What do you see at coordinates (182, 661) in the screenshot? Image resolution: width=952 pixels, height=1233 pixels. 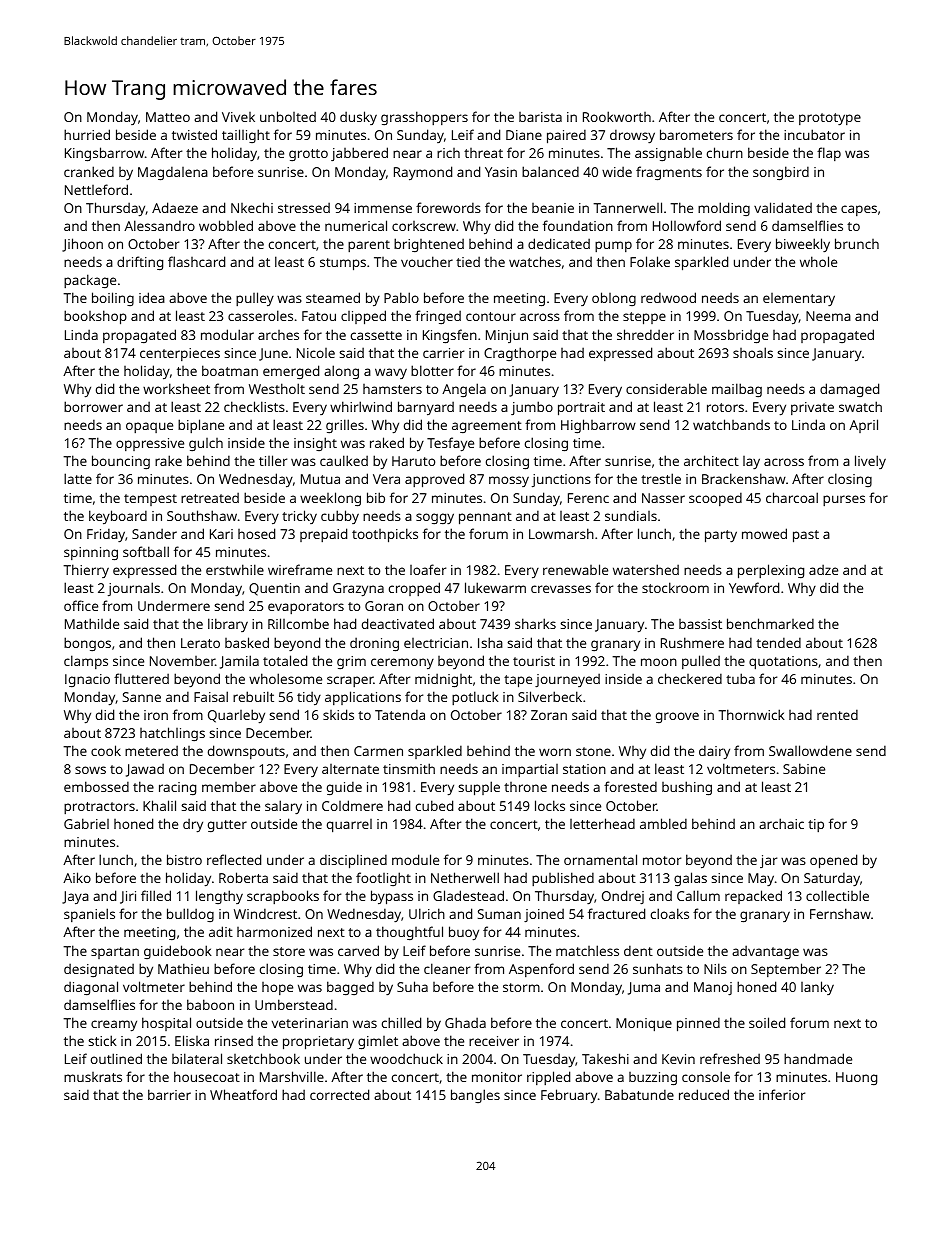 I see `November` at bounding box center [182, 661].
